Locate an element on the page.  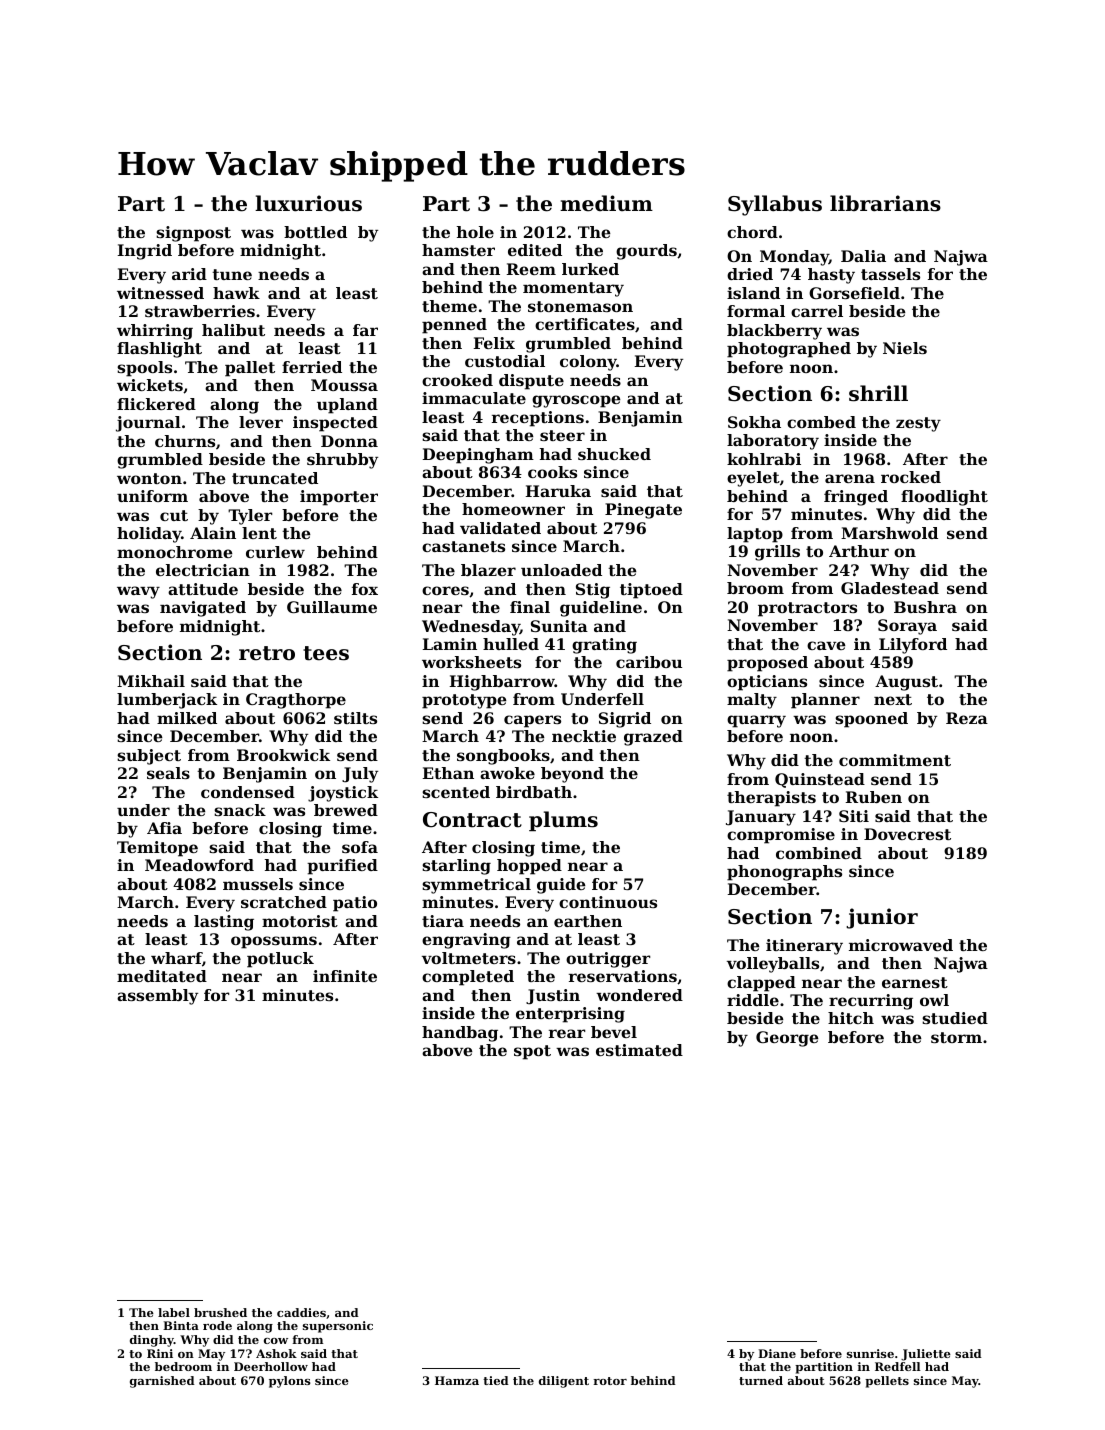
estimated is located at coordinates (639, 1050).
